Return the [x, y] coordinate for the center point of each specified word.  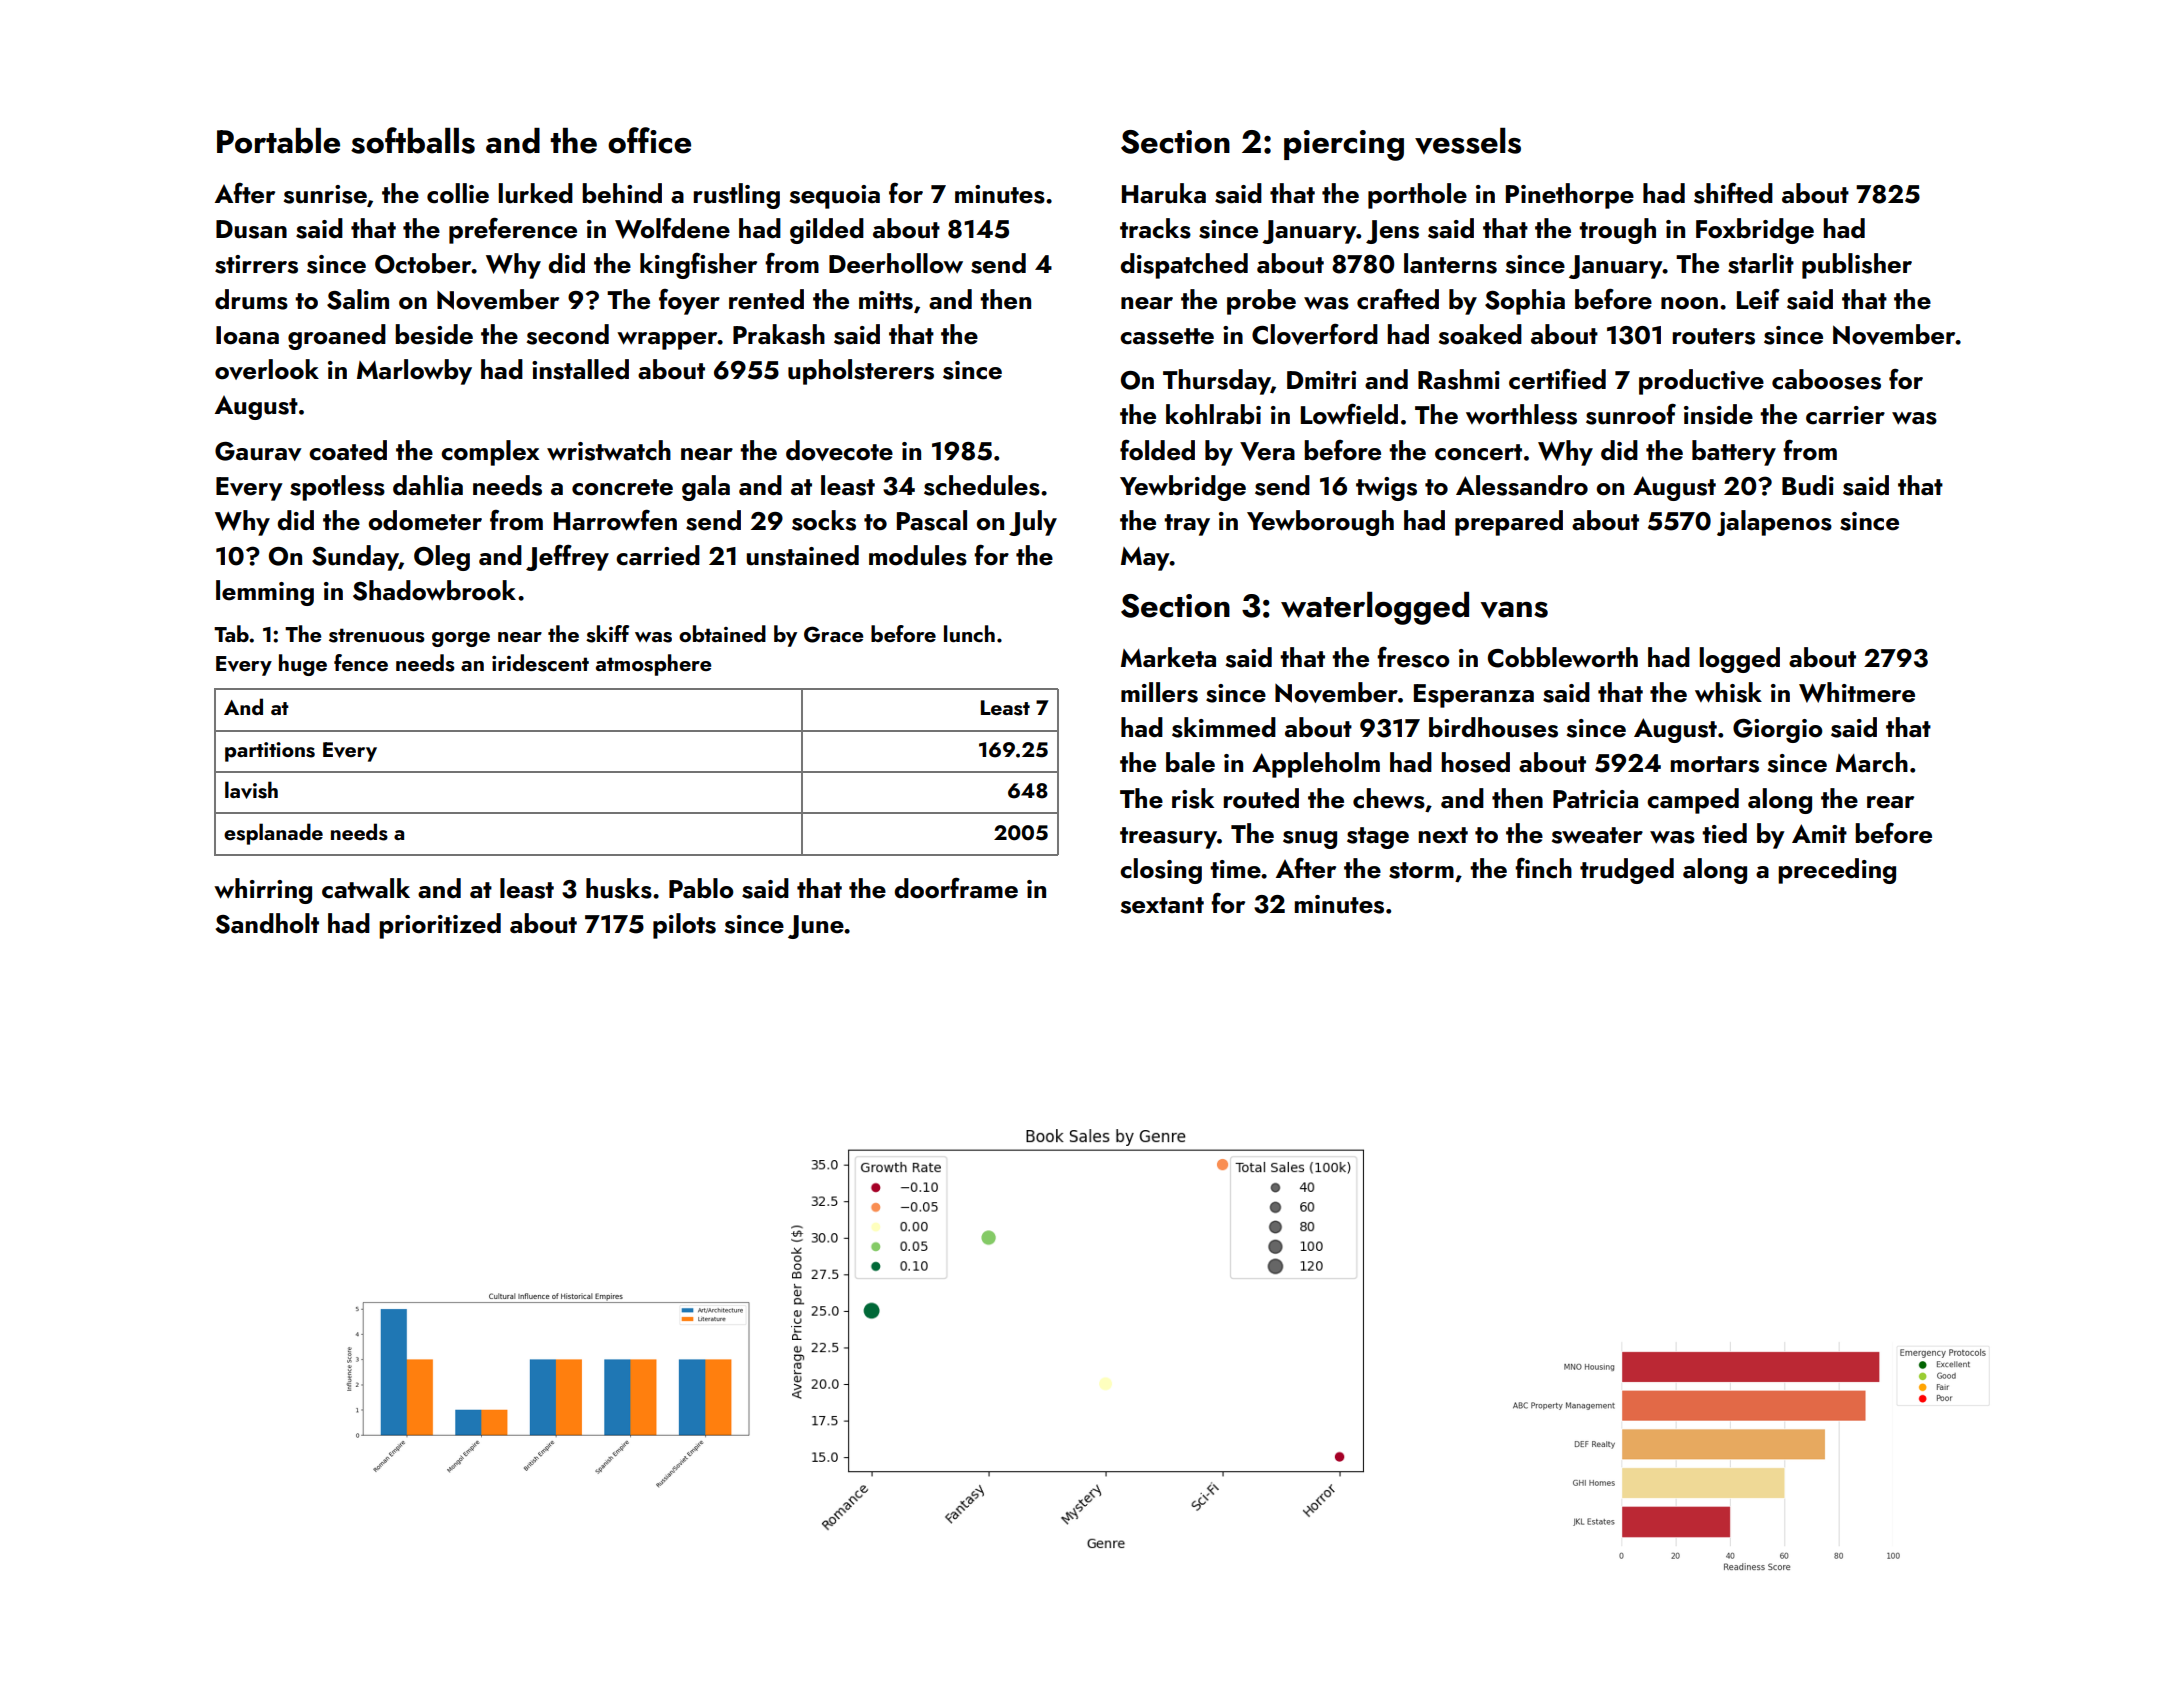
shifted [1733, 193]
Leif [1758, 299]
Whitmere [1857, 692]
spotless [337, 488]
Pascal [932, 520]
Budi [1808, 485]
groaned [337, 337]
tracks [1155, 228]
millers [1159, 692]
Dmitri [1321, 380]
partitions [270, 752]
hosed [1475, 762]
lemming [265, 593]
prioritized [440, 926]
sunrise [325, 194]
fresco [1413, 657]
